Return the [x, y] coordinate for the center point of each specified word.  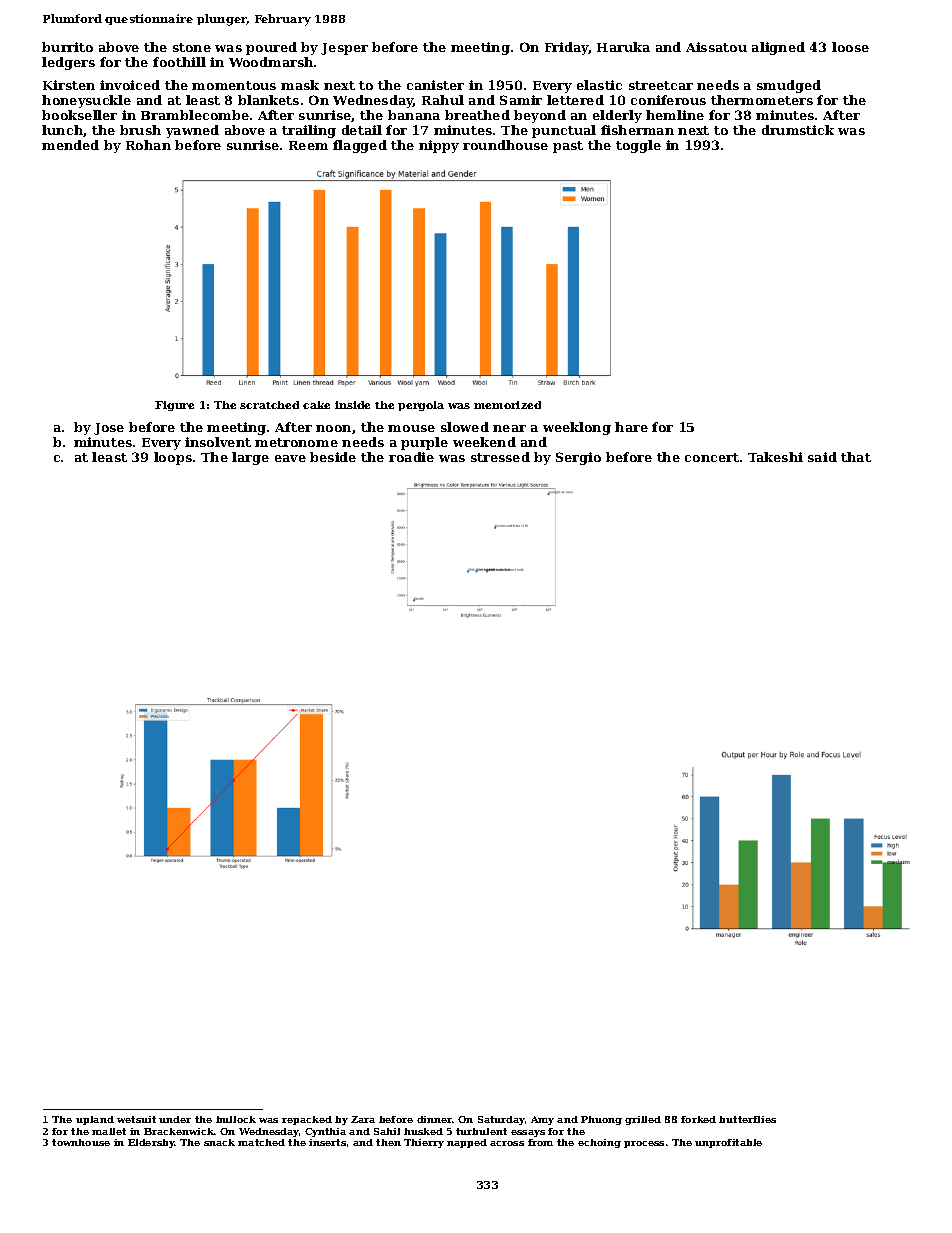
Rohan [148, 145]
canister [435, 85]
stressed [500, 457]
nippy [439, 146]
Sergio [578, 458]
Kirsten [69, 85]
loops [173, 458]
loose [850, 47]
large [250, 458]
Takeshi [775, 457]
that [856, 457]
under [175, 1119]
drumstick [798, 130]
